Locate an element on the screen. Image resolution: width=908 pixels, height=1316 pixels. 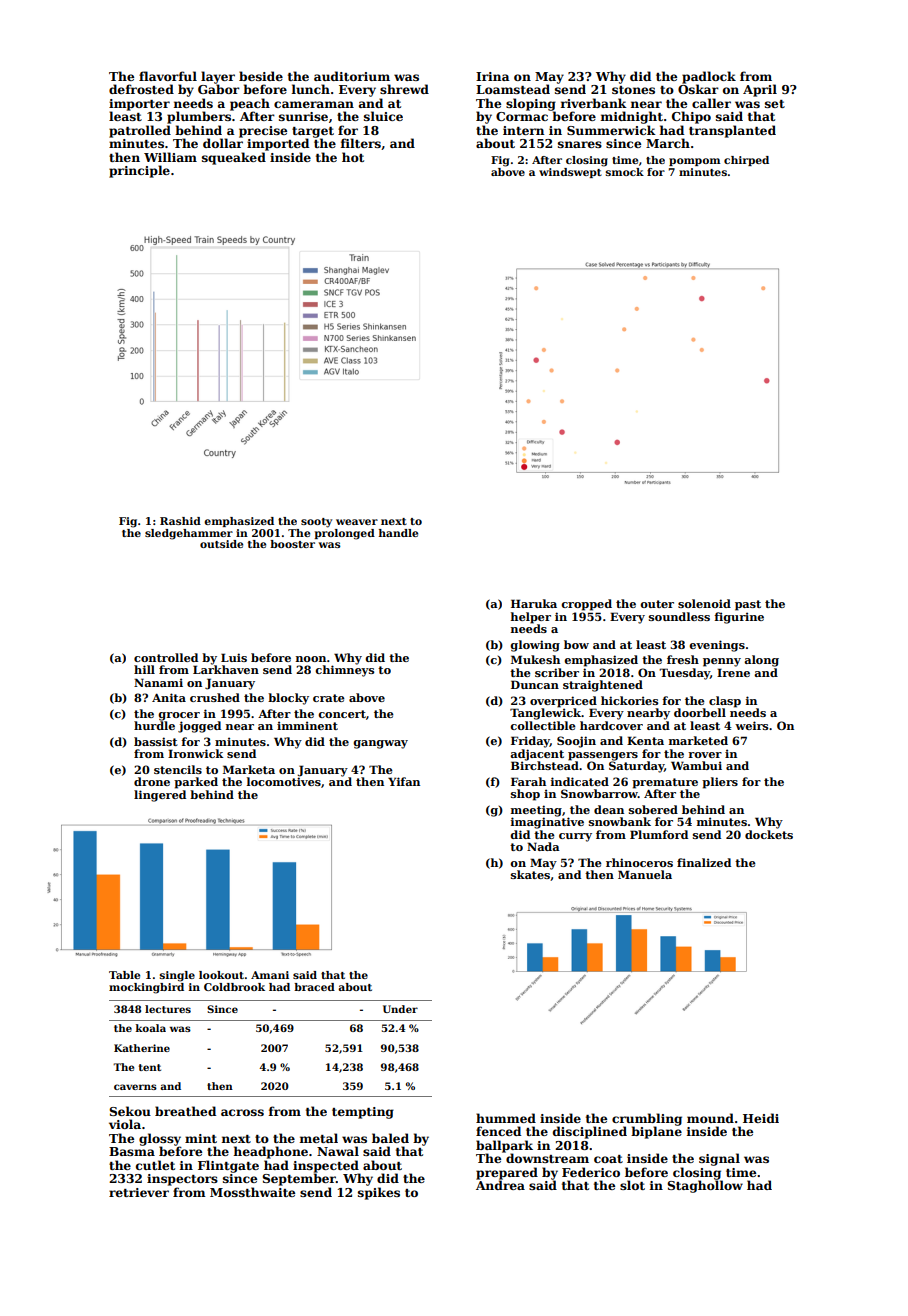
past is located at coordinates (748, 605).
